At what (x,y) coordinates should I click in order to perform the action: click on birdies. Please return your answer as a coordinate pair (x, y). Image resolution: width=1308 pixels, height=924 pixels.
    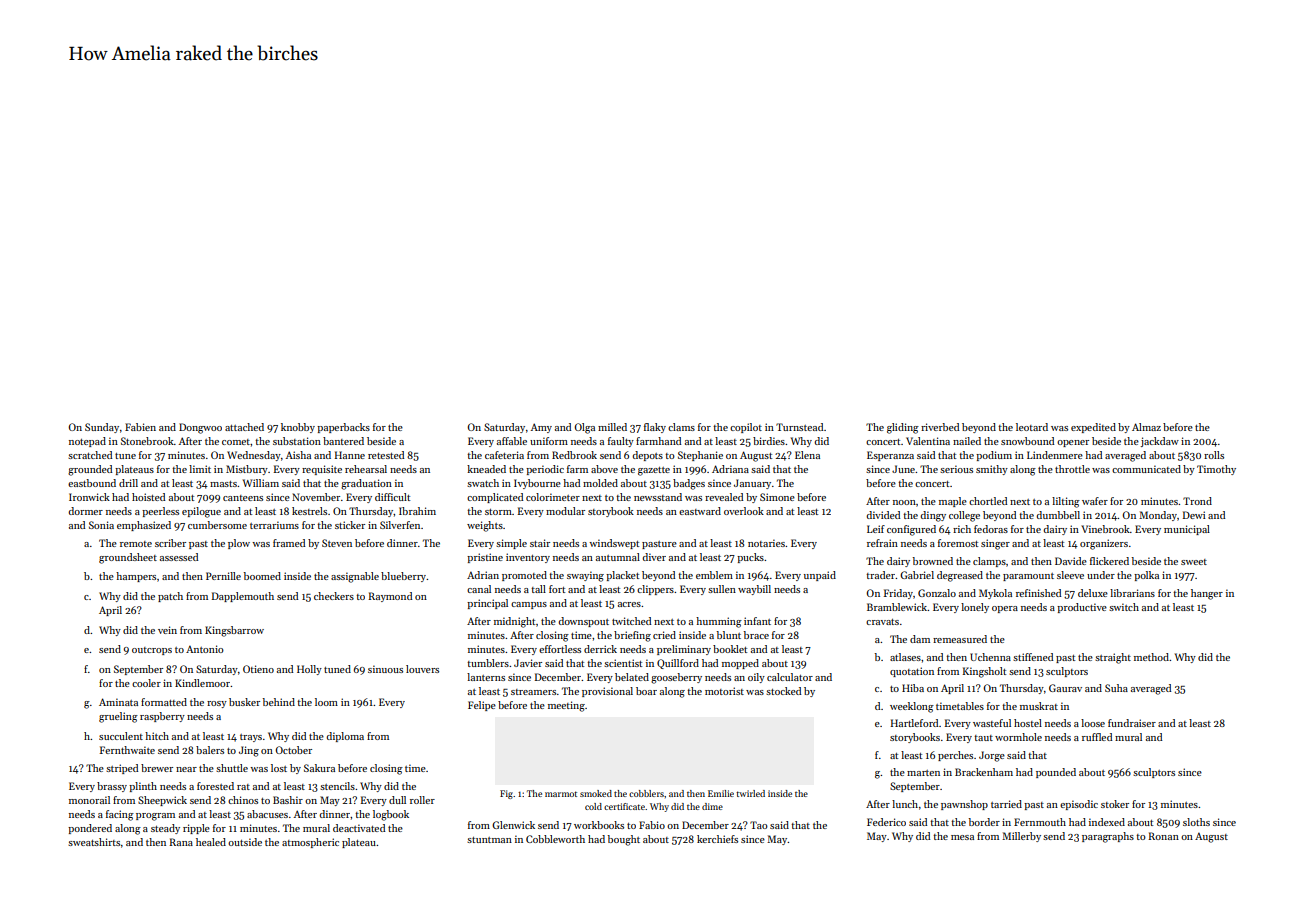
    Looking at the image, I should click on (769, 441).
